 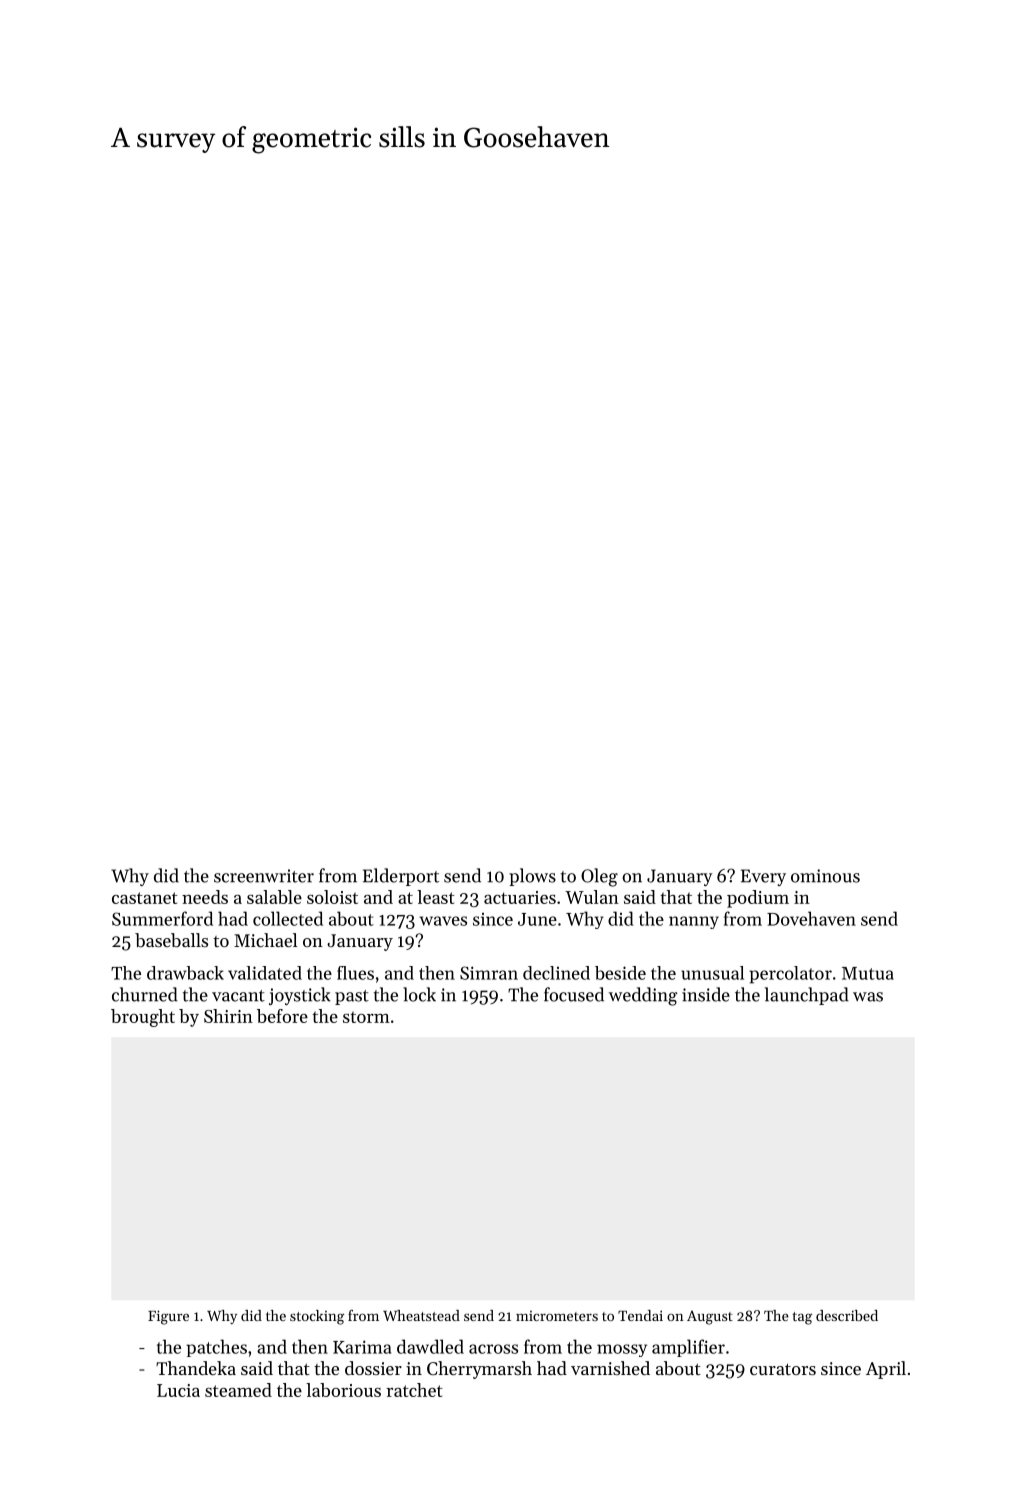 I want to click on inside, so click(x=706, y=994).
